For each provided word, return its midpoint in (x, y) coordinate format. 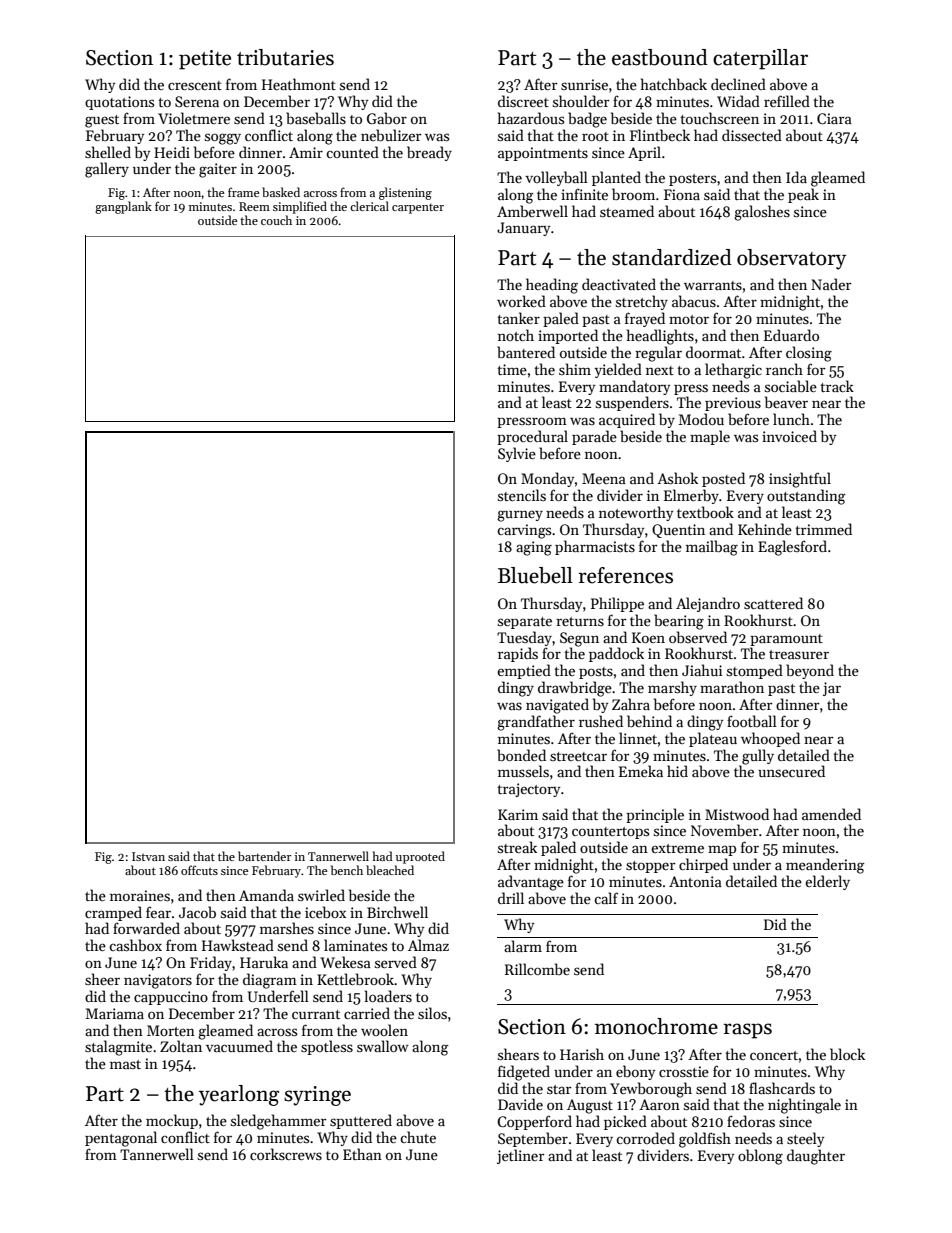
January (523, 229)
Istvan (148, 856)
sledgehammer (279, 1122)
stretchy (642, 302)
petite (205, 60)
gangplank (123, 207)
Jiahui (702, 670)
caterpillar (760, 59)
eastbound (660, 57)
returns (580, 621)
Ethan (362, 1154)
